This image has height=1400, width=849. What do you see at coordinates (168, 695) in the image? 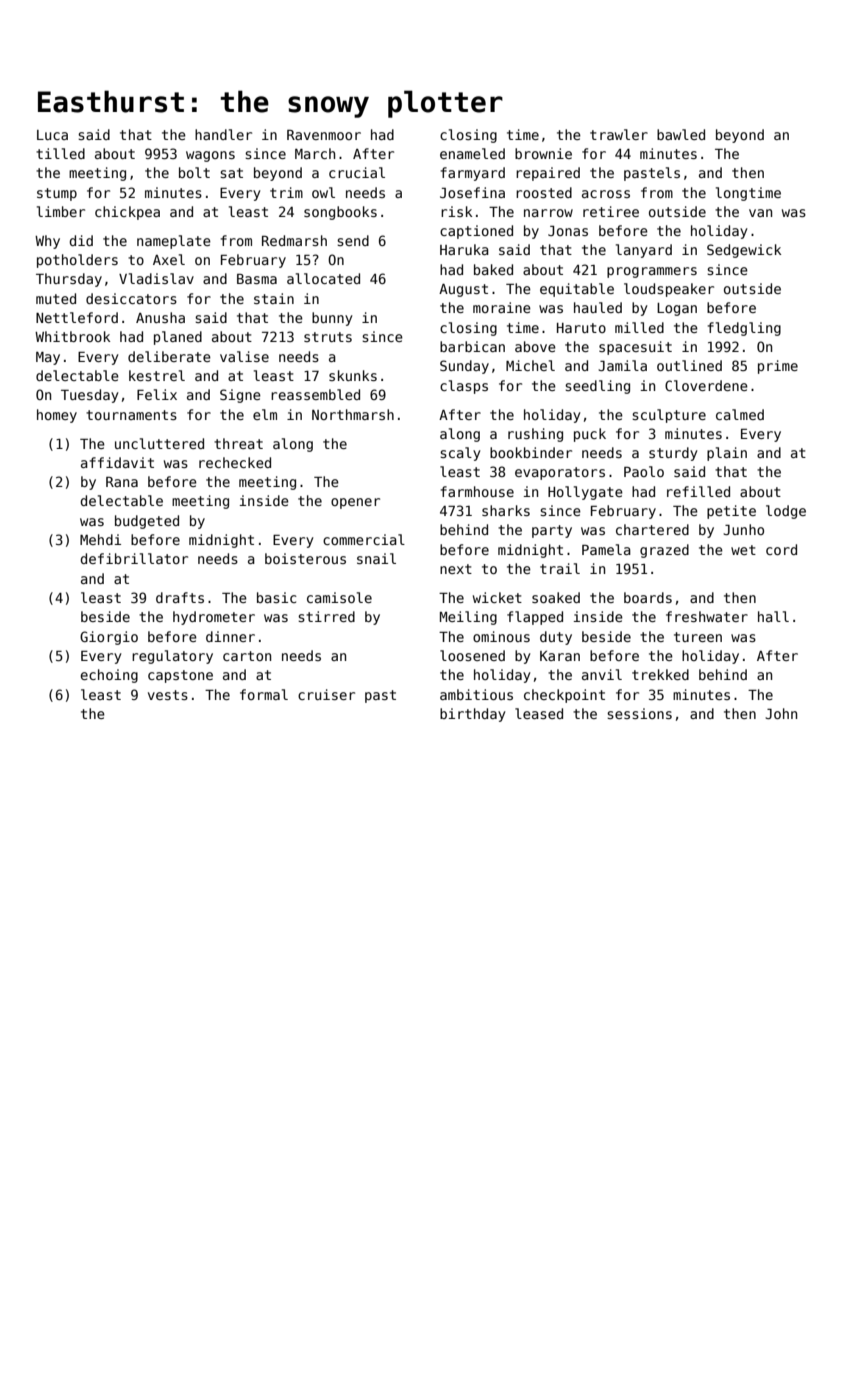
I see `vests` at bounding box center [168, 695].
